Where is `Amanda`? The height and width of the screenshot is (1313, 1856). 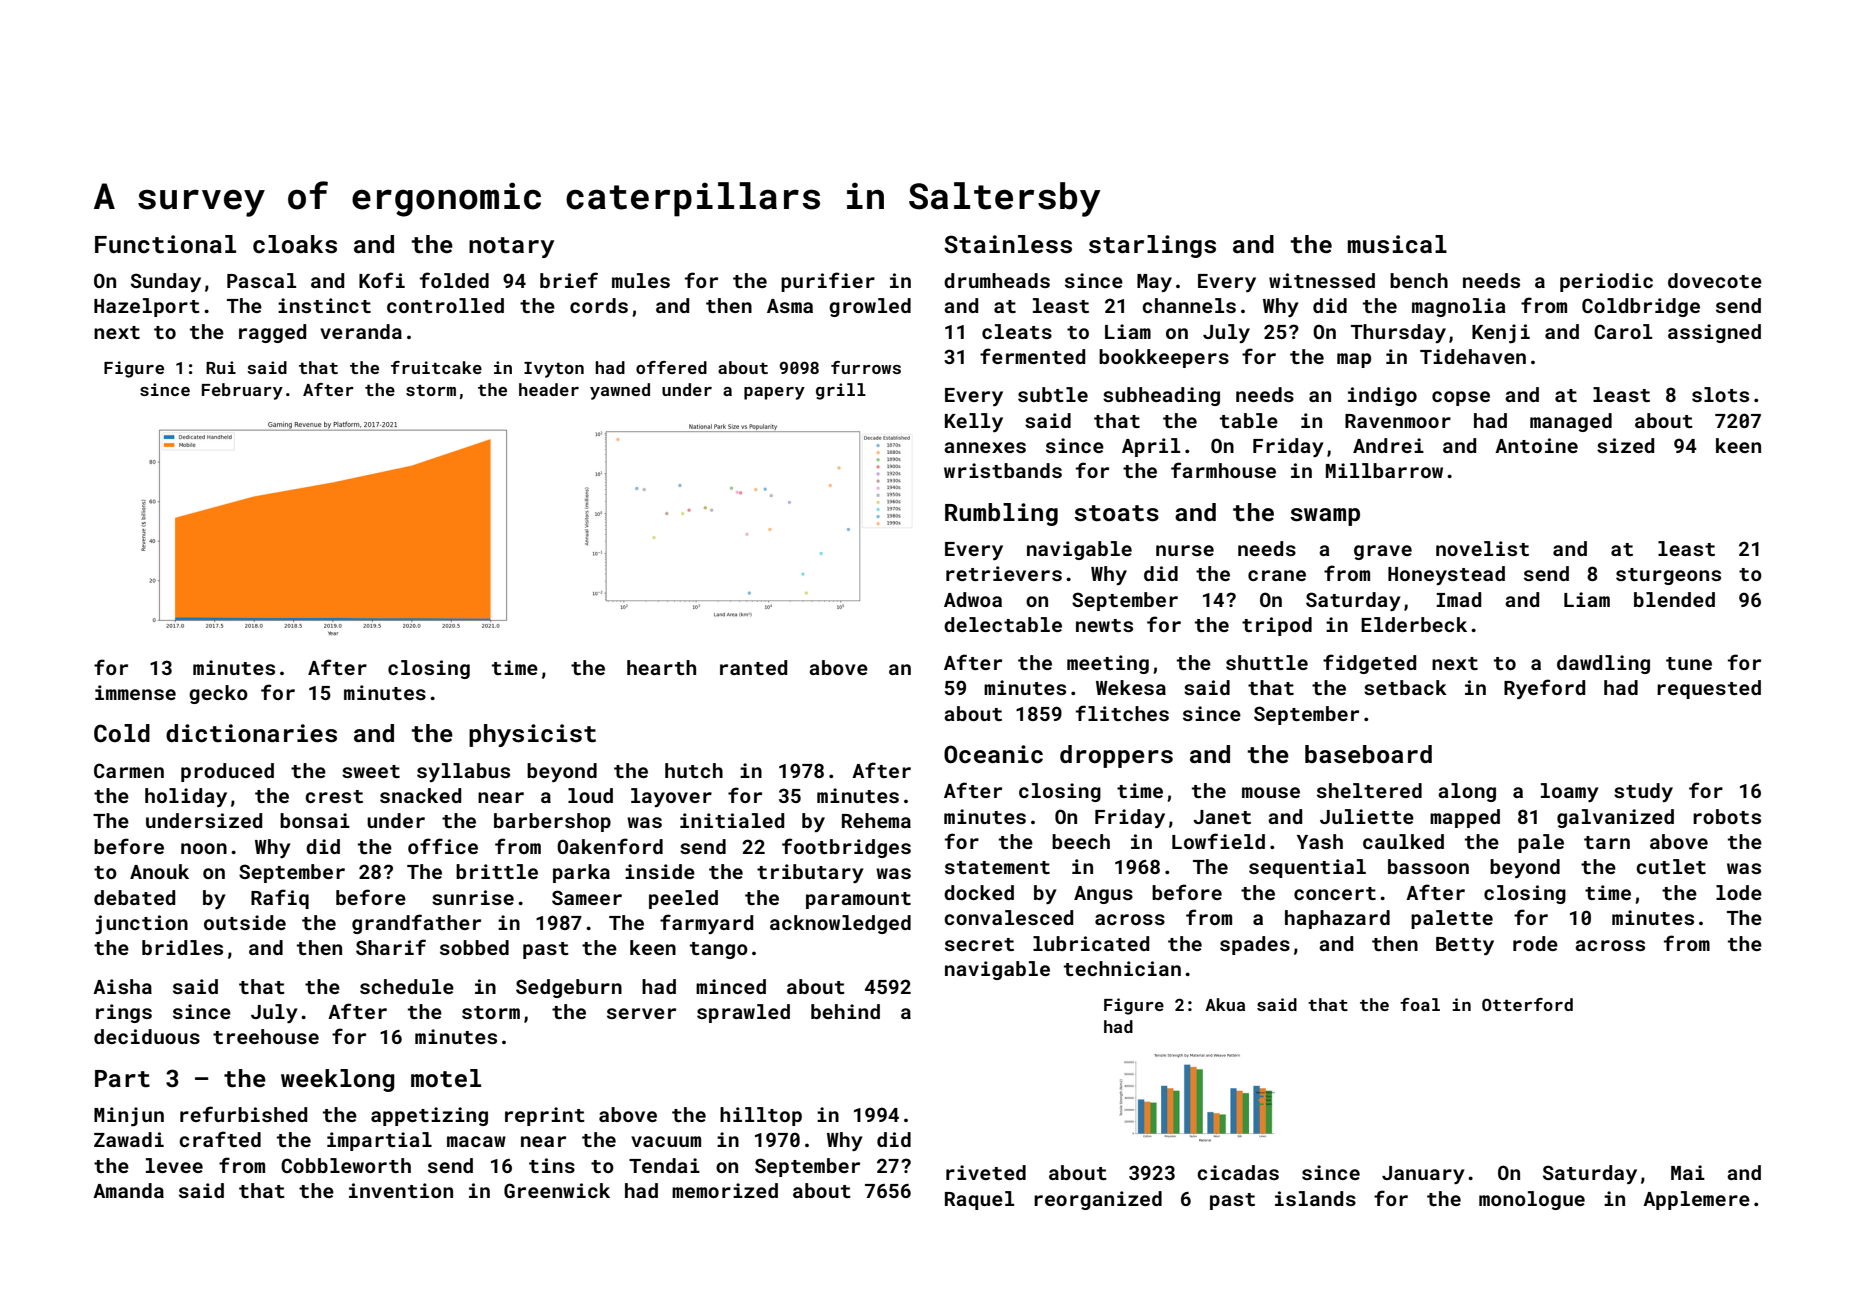
Amanda is located at coordinates (128, 1190).
